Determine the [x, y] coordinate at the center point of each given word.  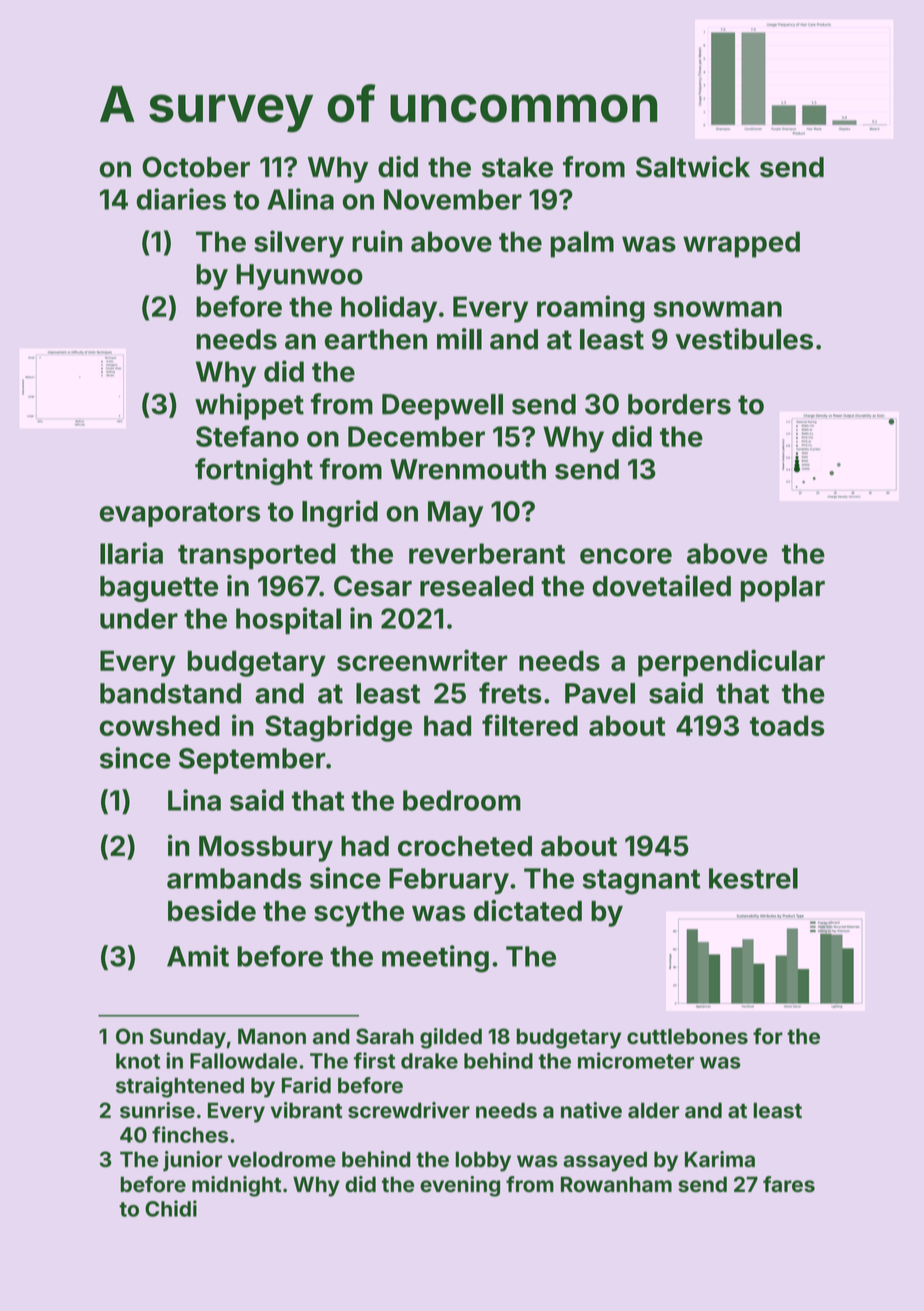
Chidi [171, 1208]
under [139, 618]
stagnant [641, 882]
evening [460, 1186]
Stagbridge [338, 728]
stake [517, 167]
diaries [181, 199]
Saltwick [693, 167]
